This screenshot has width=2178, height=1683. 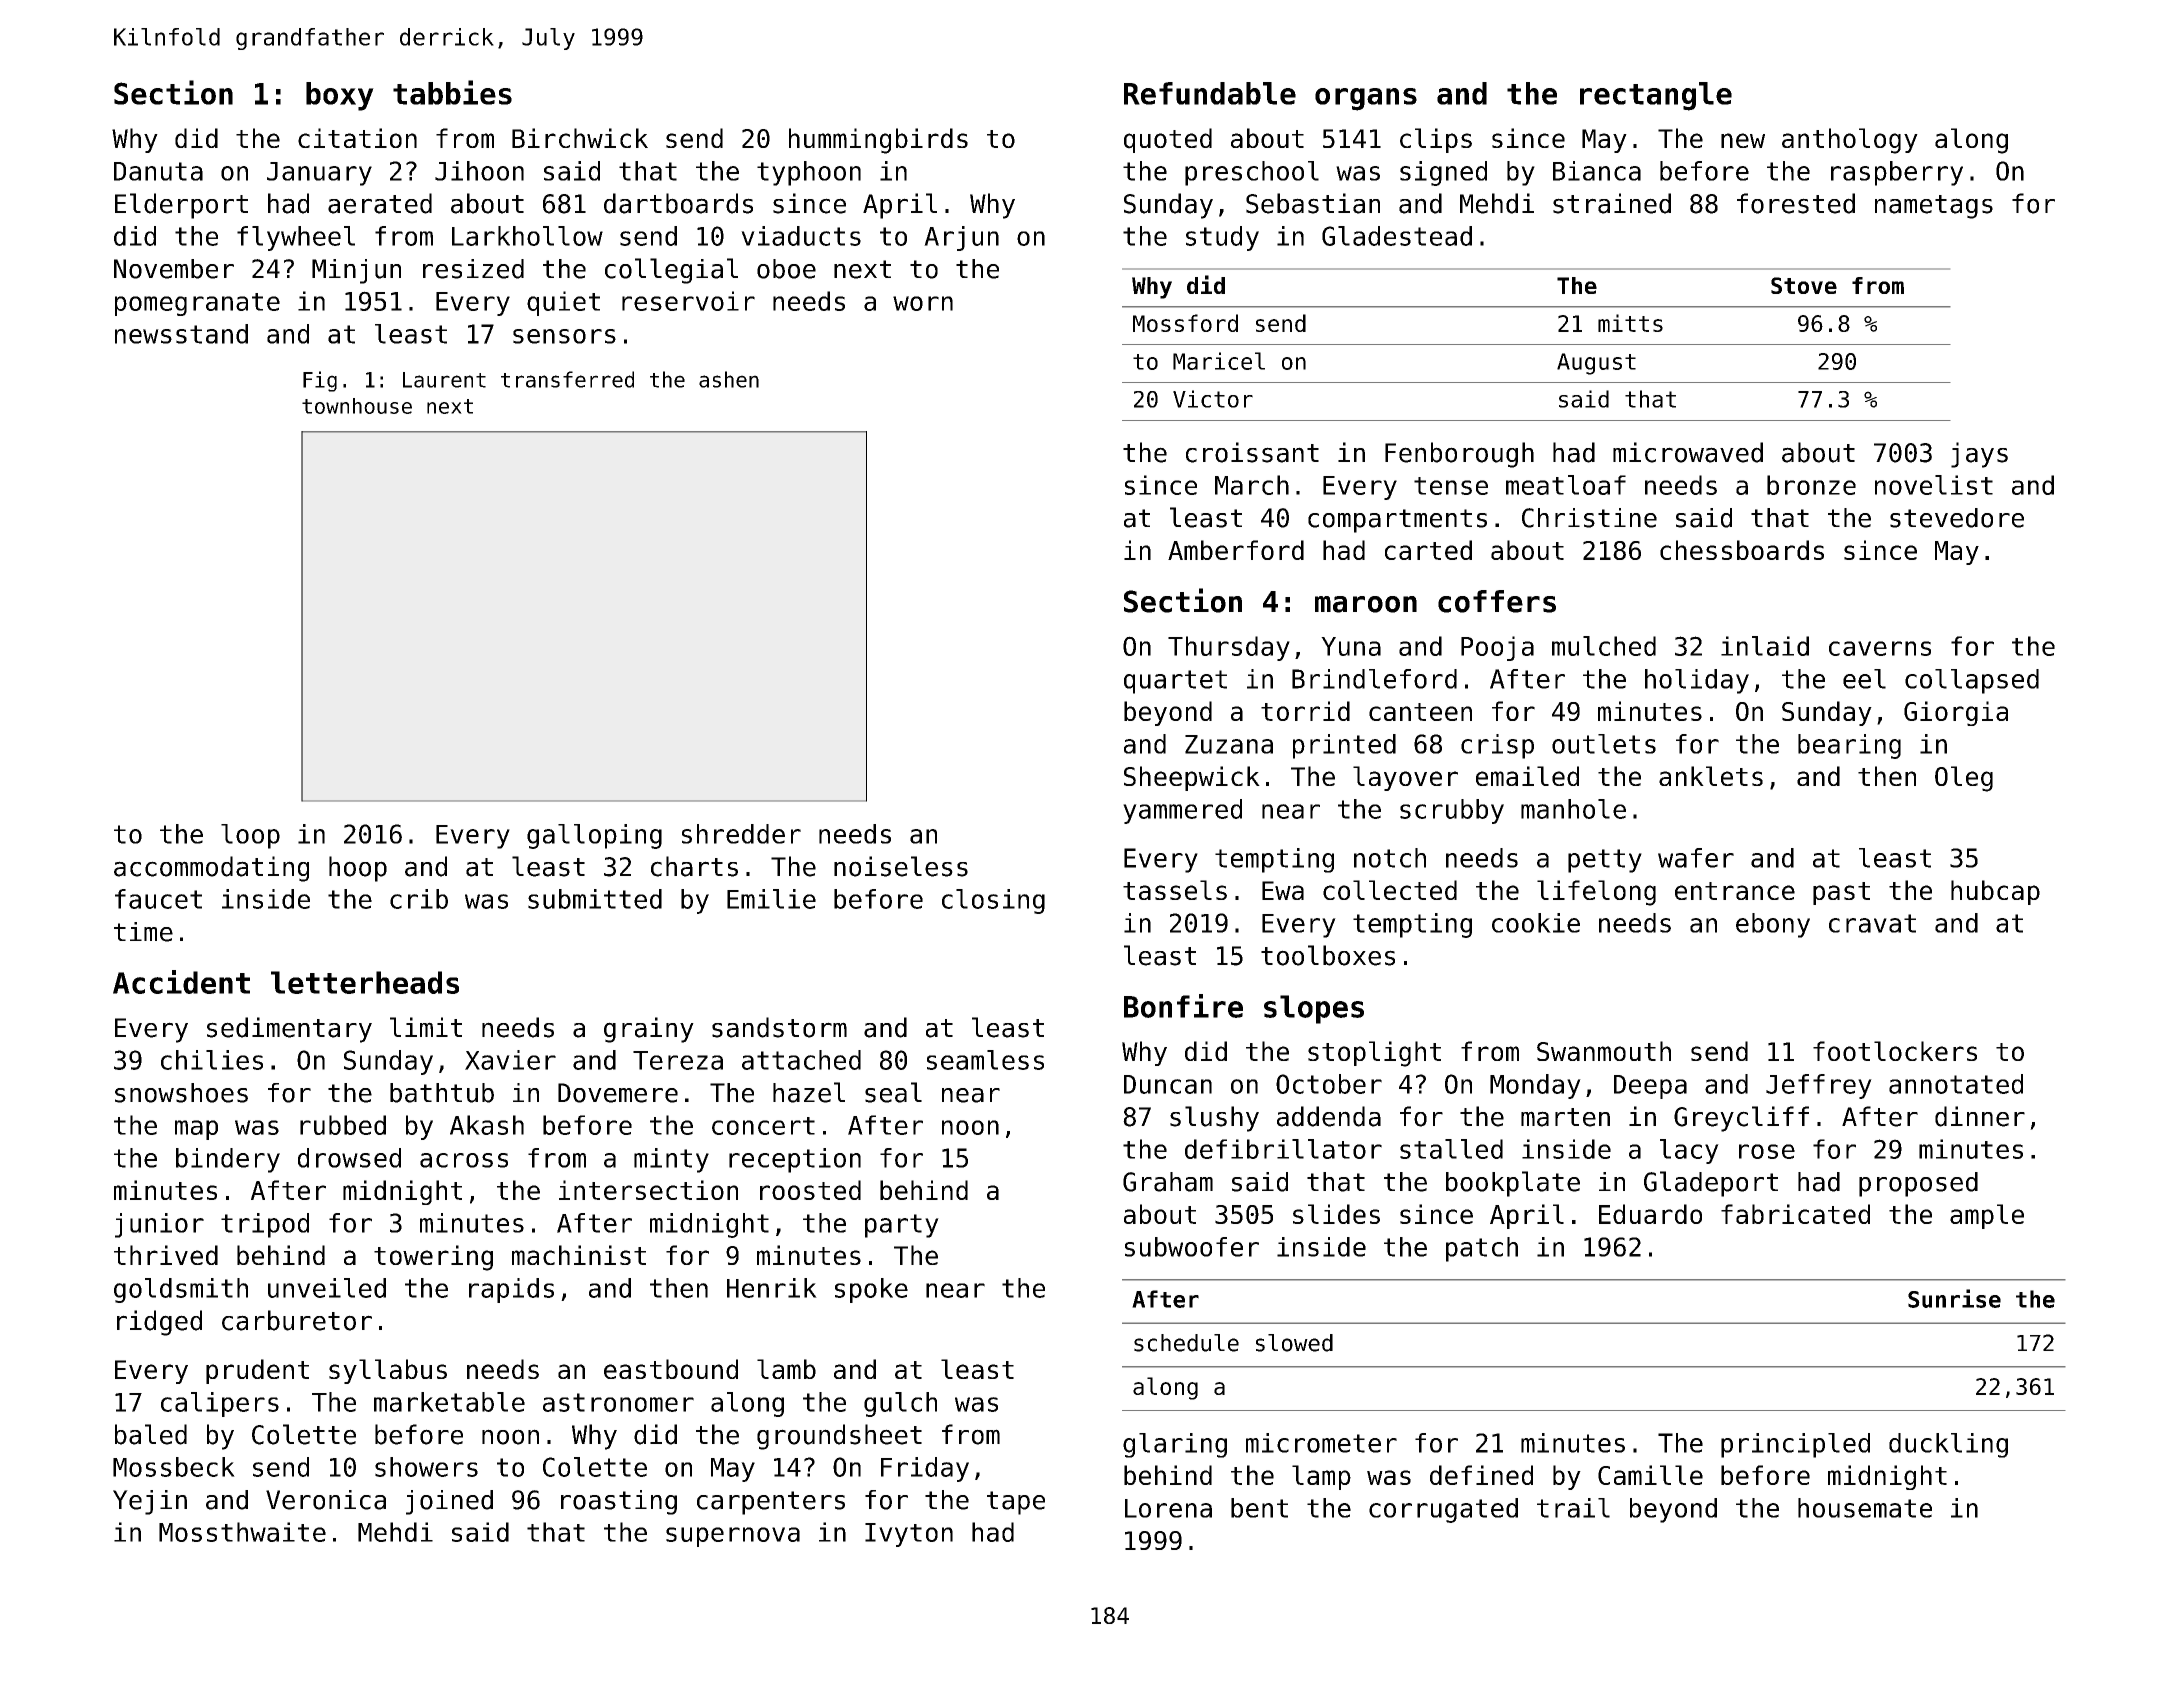 What do you see at coordinates (1612, 203) in the screenshot?
I see `strained` at bounding box center [1612, 203].
